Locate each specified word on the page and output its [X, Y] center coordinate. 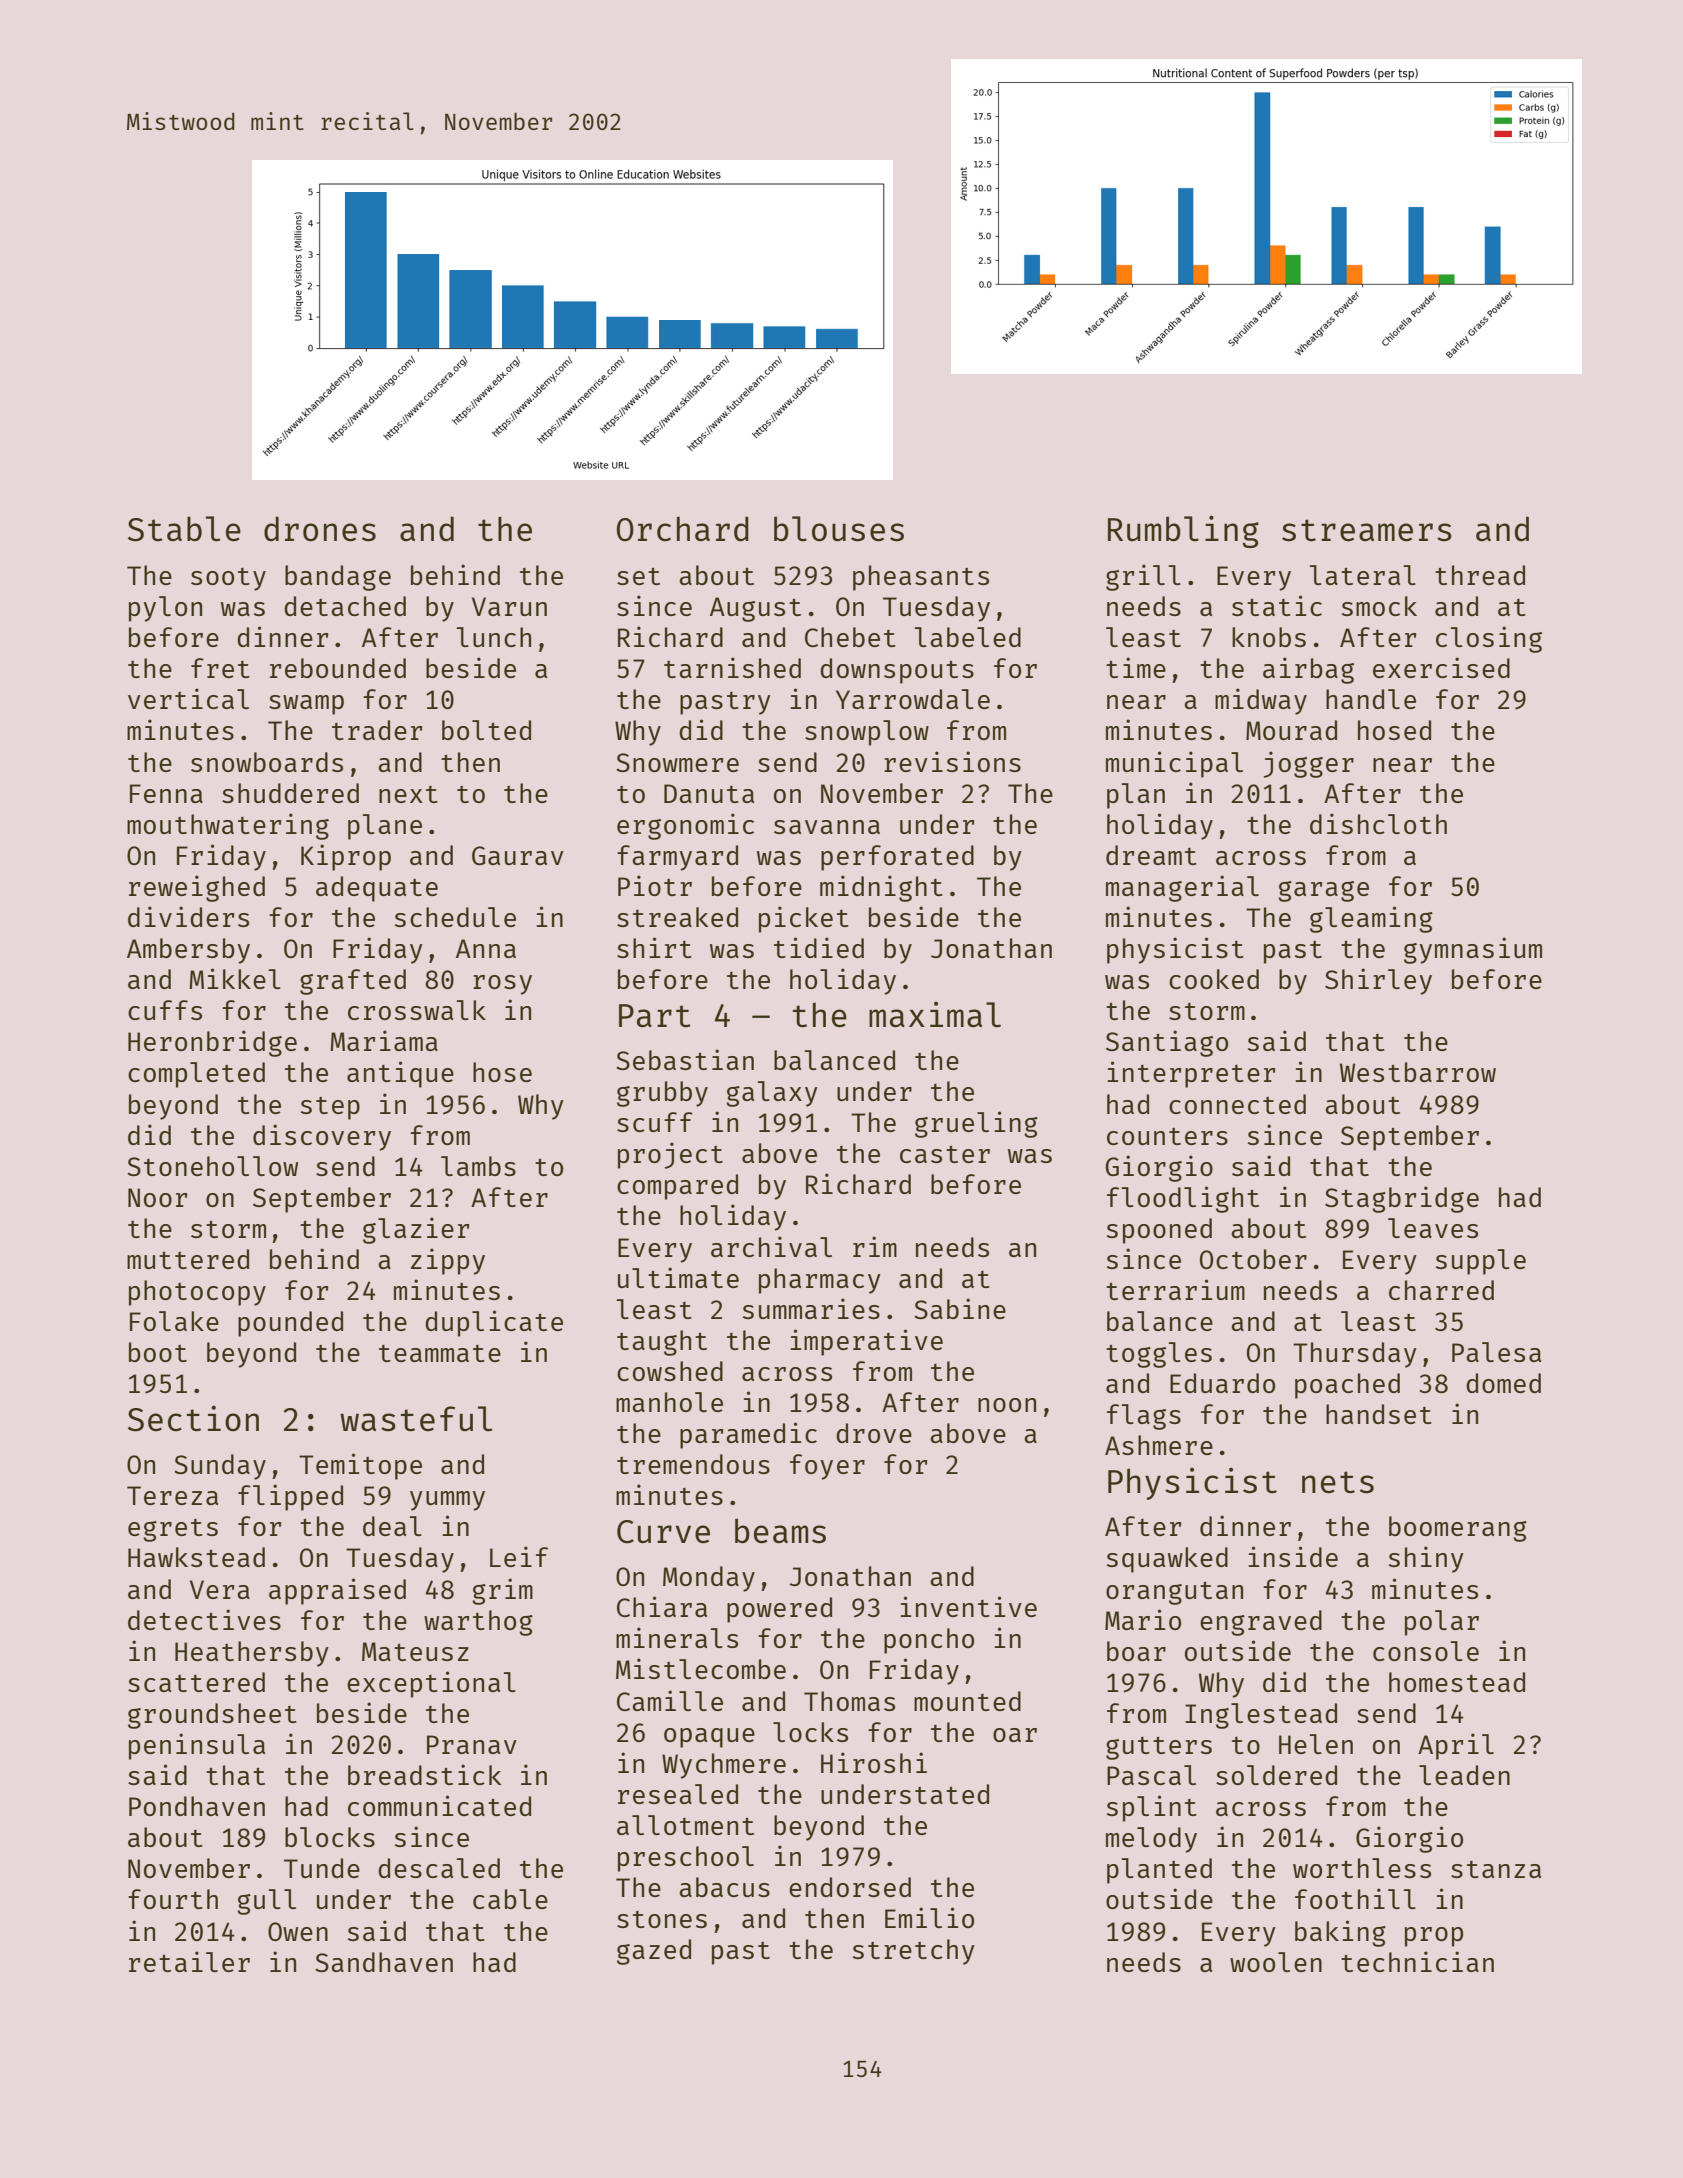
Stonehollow [212, 1166]
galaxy [772, 1094]
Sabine [960, 1308]
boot [158, 1352]
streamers [1367, 530]
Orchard [683, 529]
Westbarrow [1418, 1072]
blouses [839, 529]
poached [1347, 1386]
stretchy [914, 1952]
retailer [189, 1961]
